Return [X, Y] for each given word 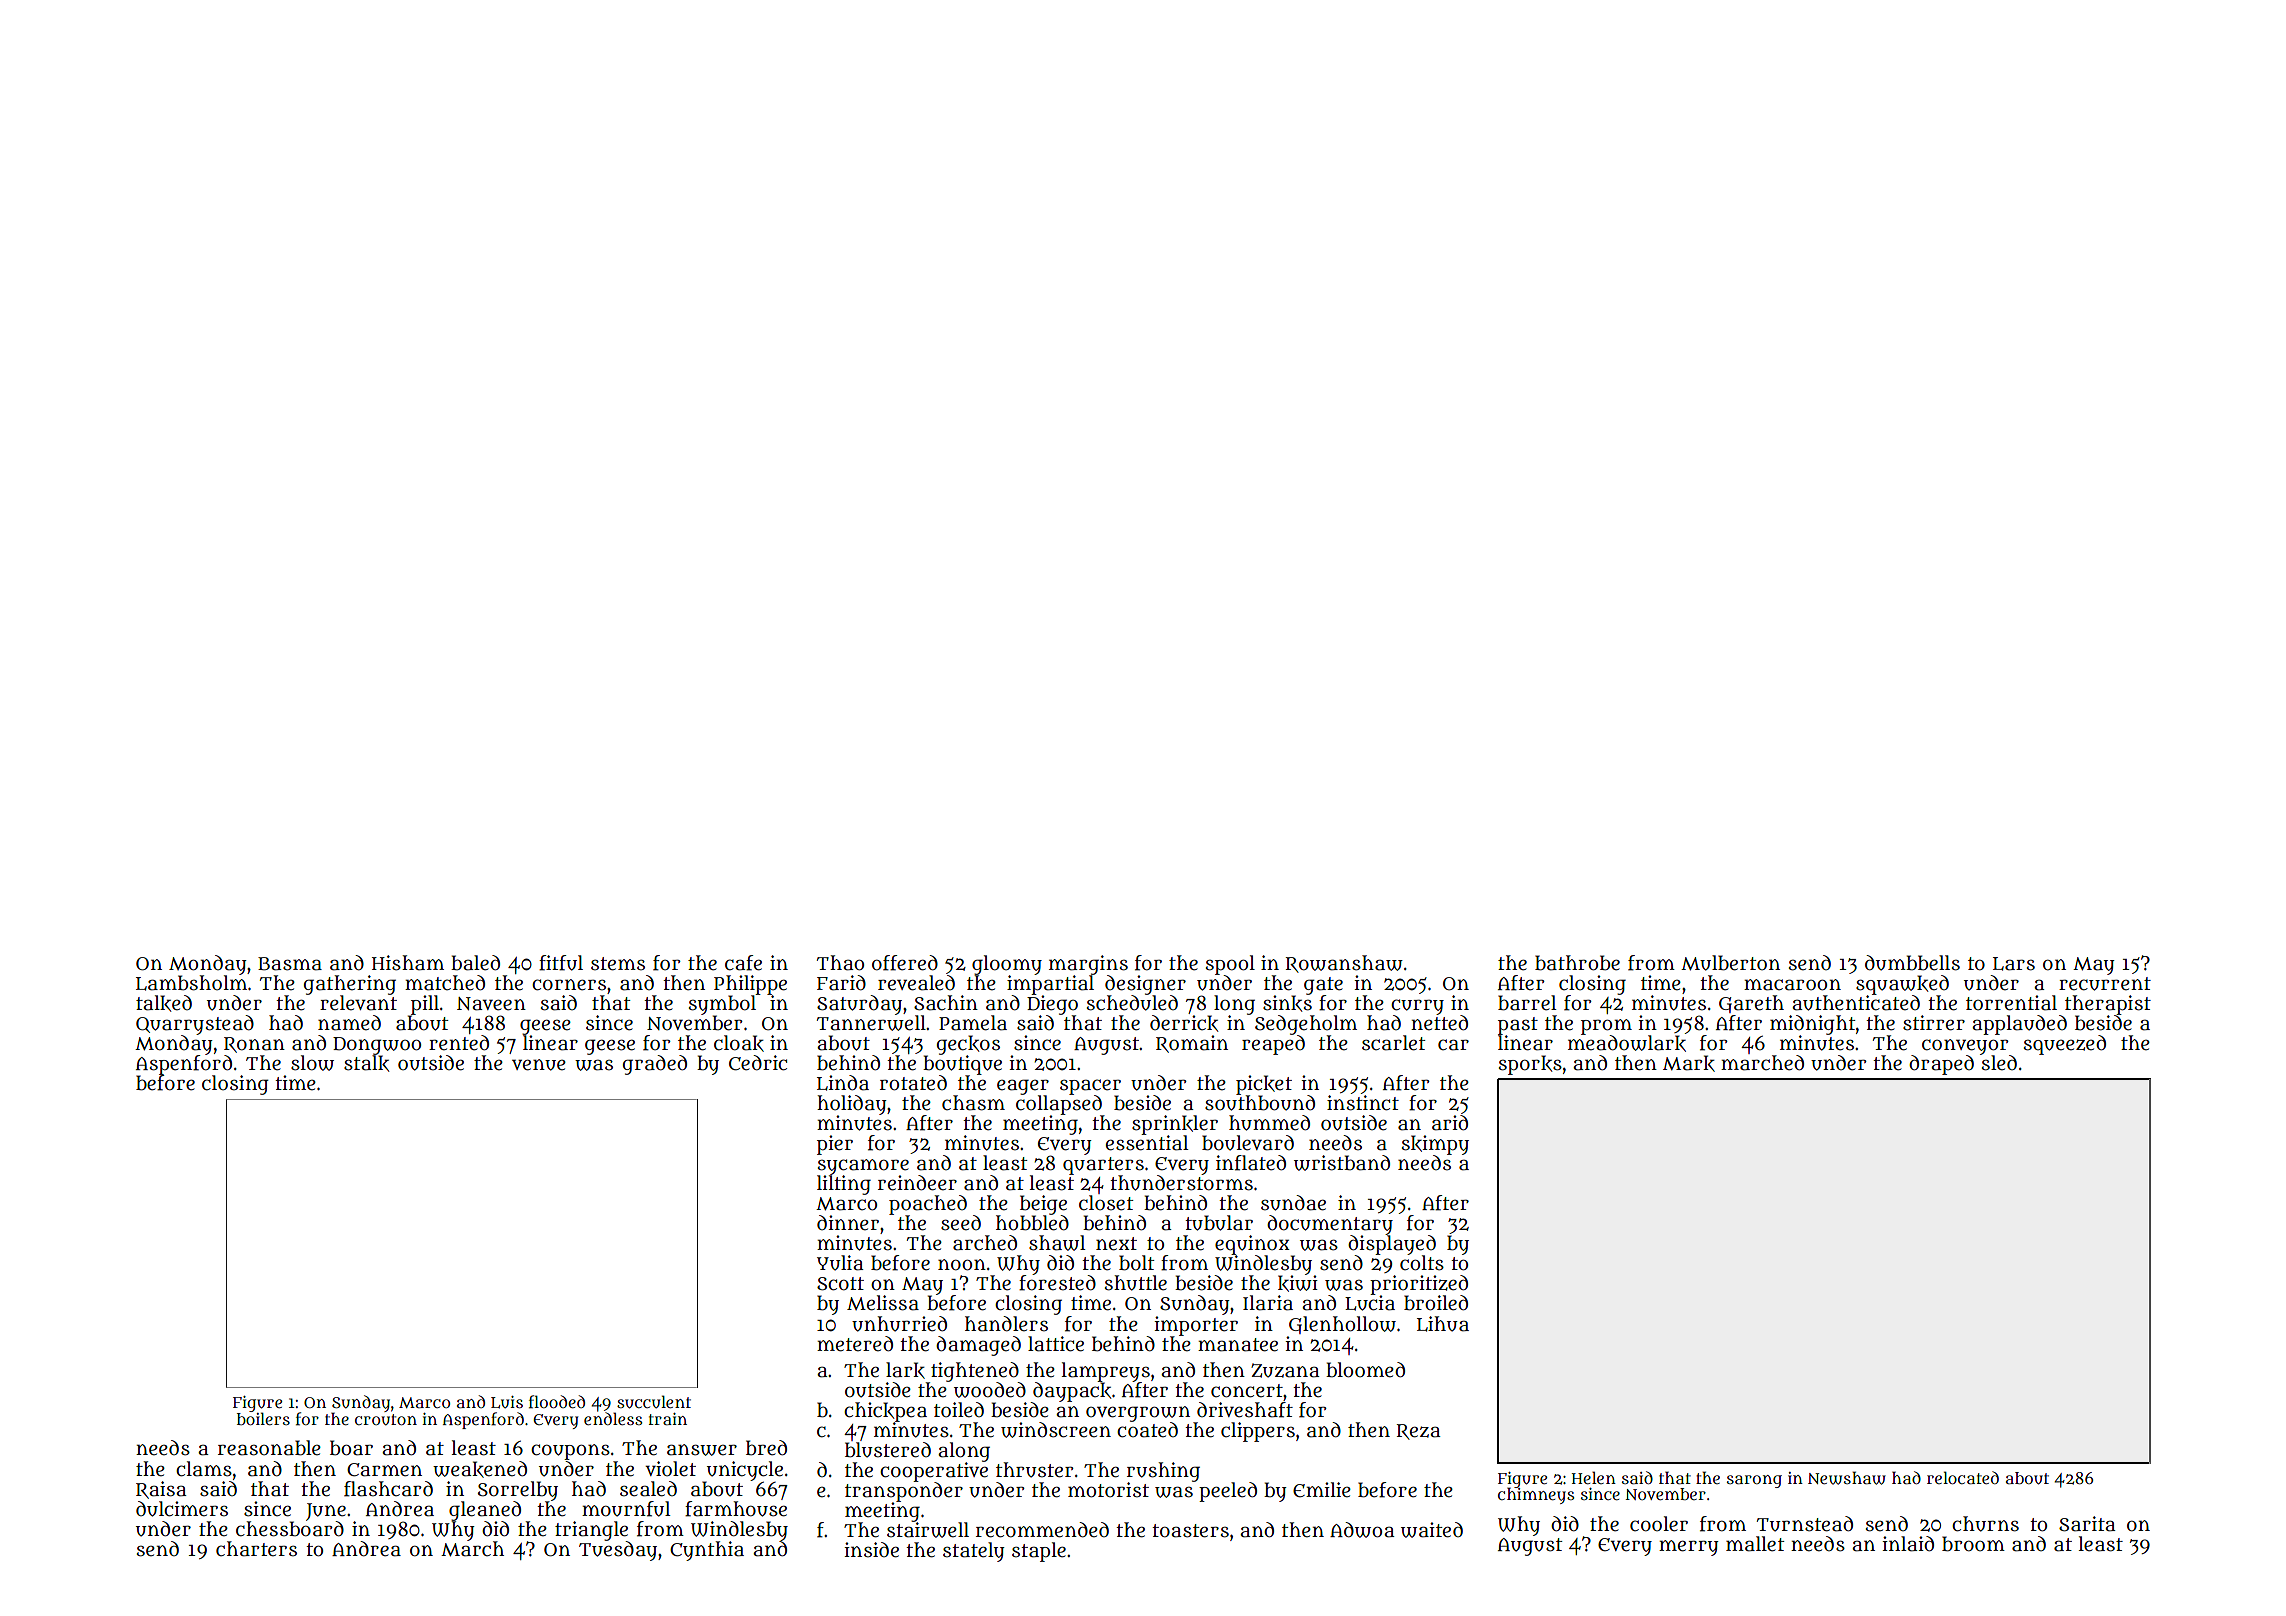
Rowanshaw [1344, 964]
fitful [561, 963]
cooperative [934, 1472]
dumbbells [1912, 963]
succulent [654, 1402]
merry [1689, 1548]
